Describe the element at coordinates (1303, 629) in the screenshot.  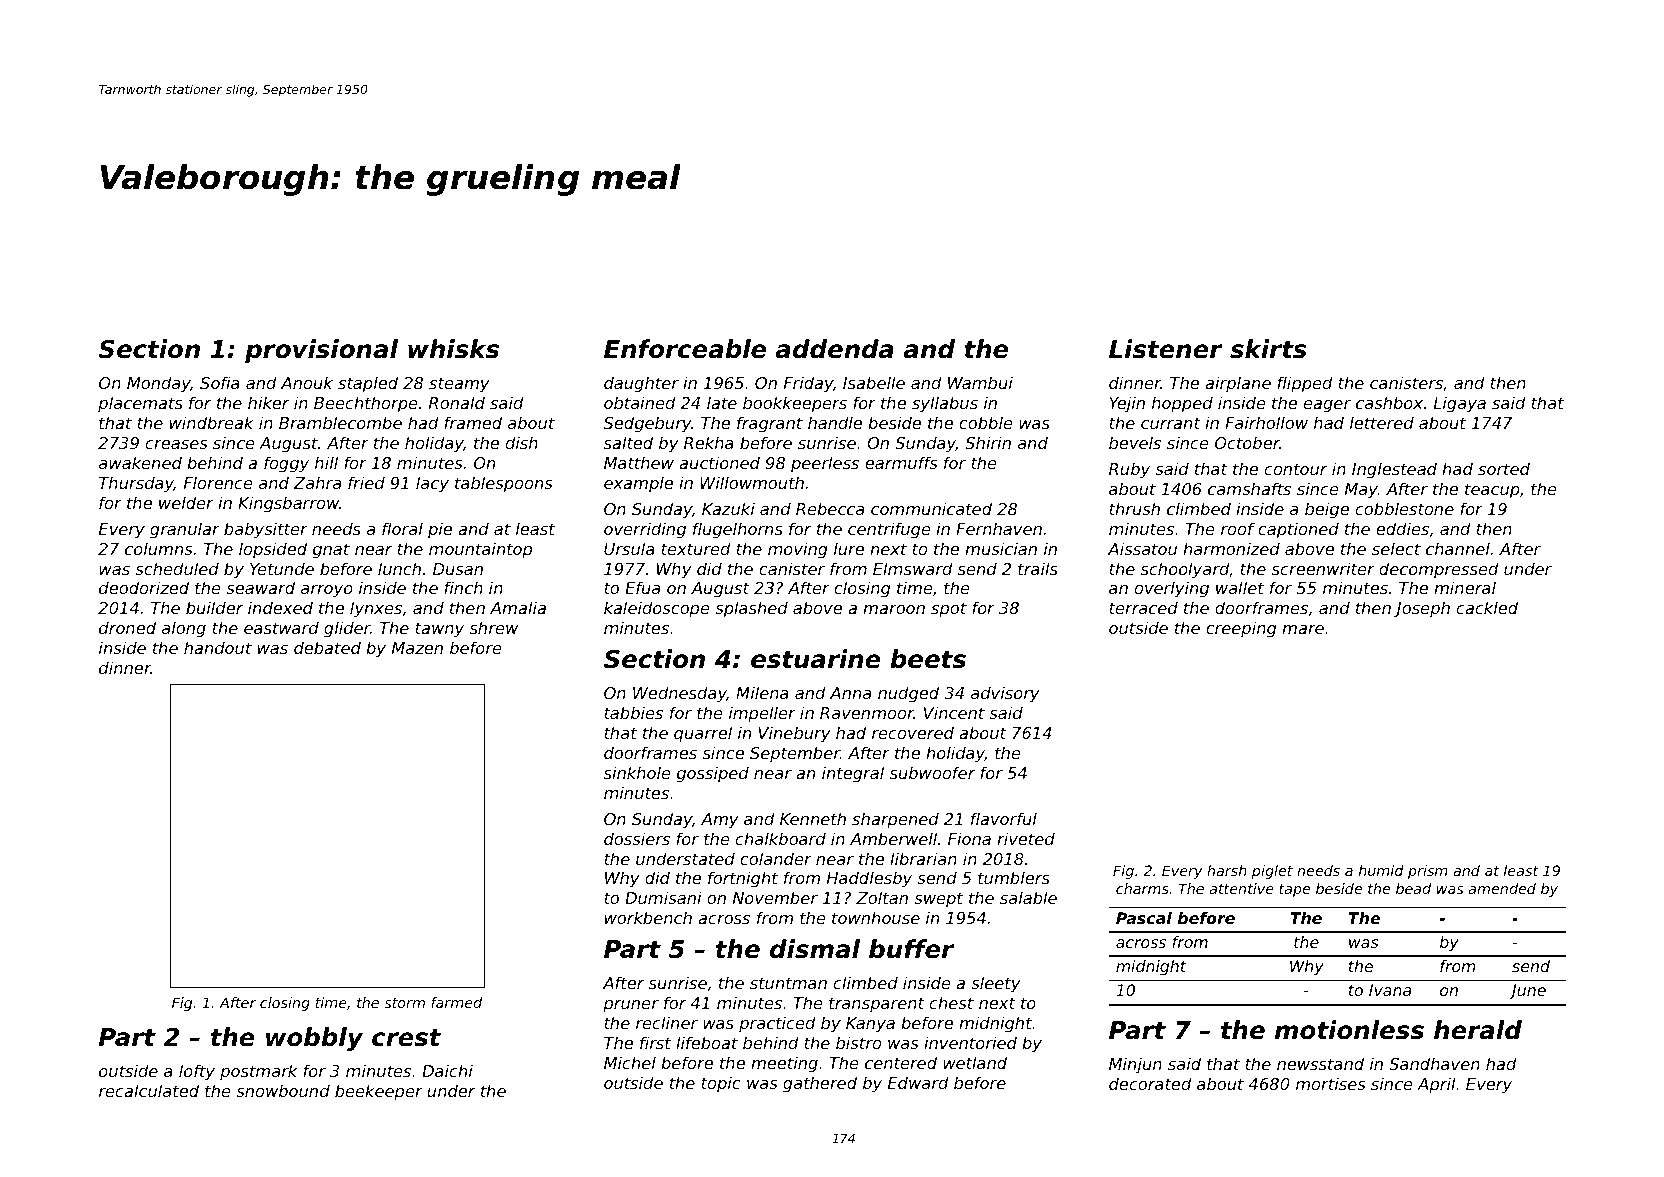
I see `mare` at that location.
